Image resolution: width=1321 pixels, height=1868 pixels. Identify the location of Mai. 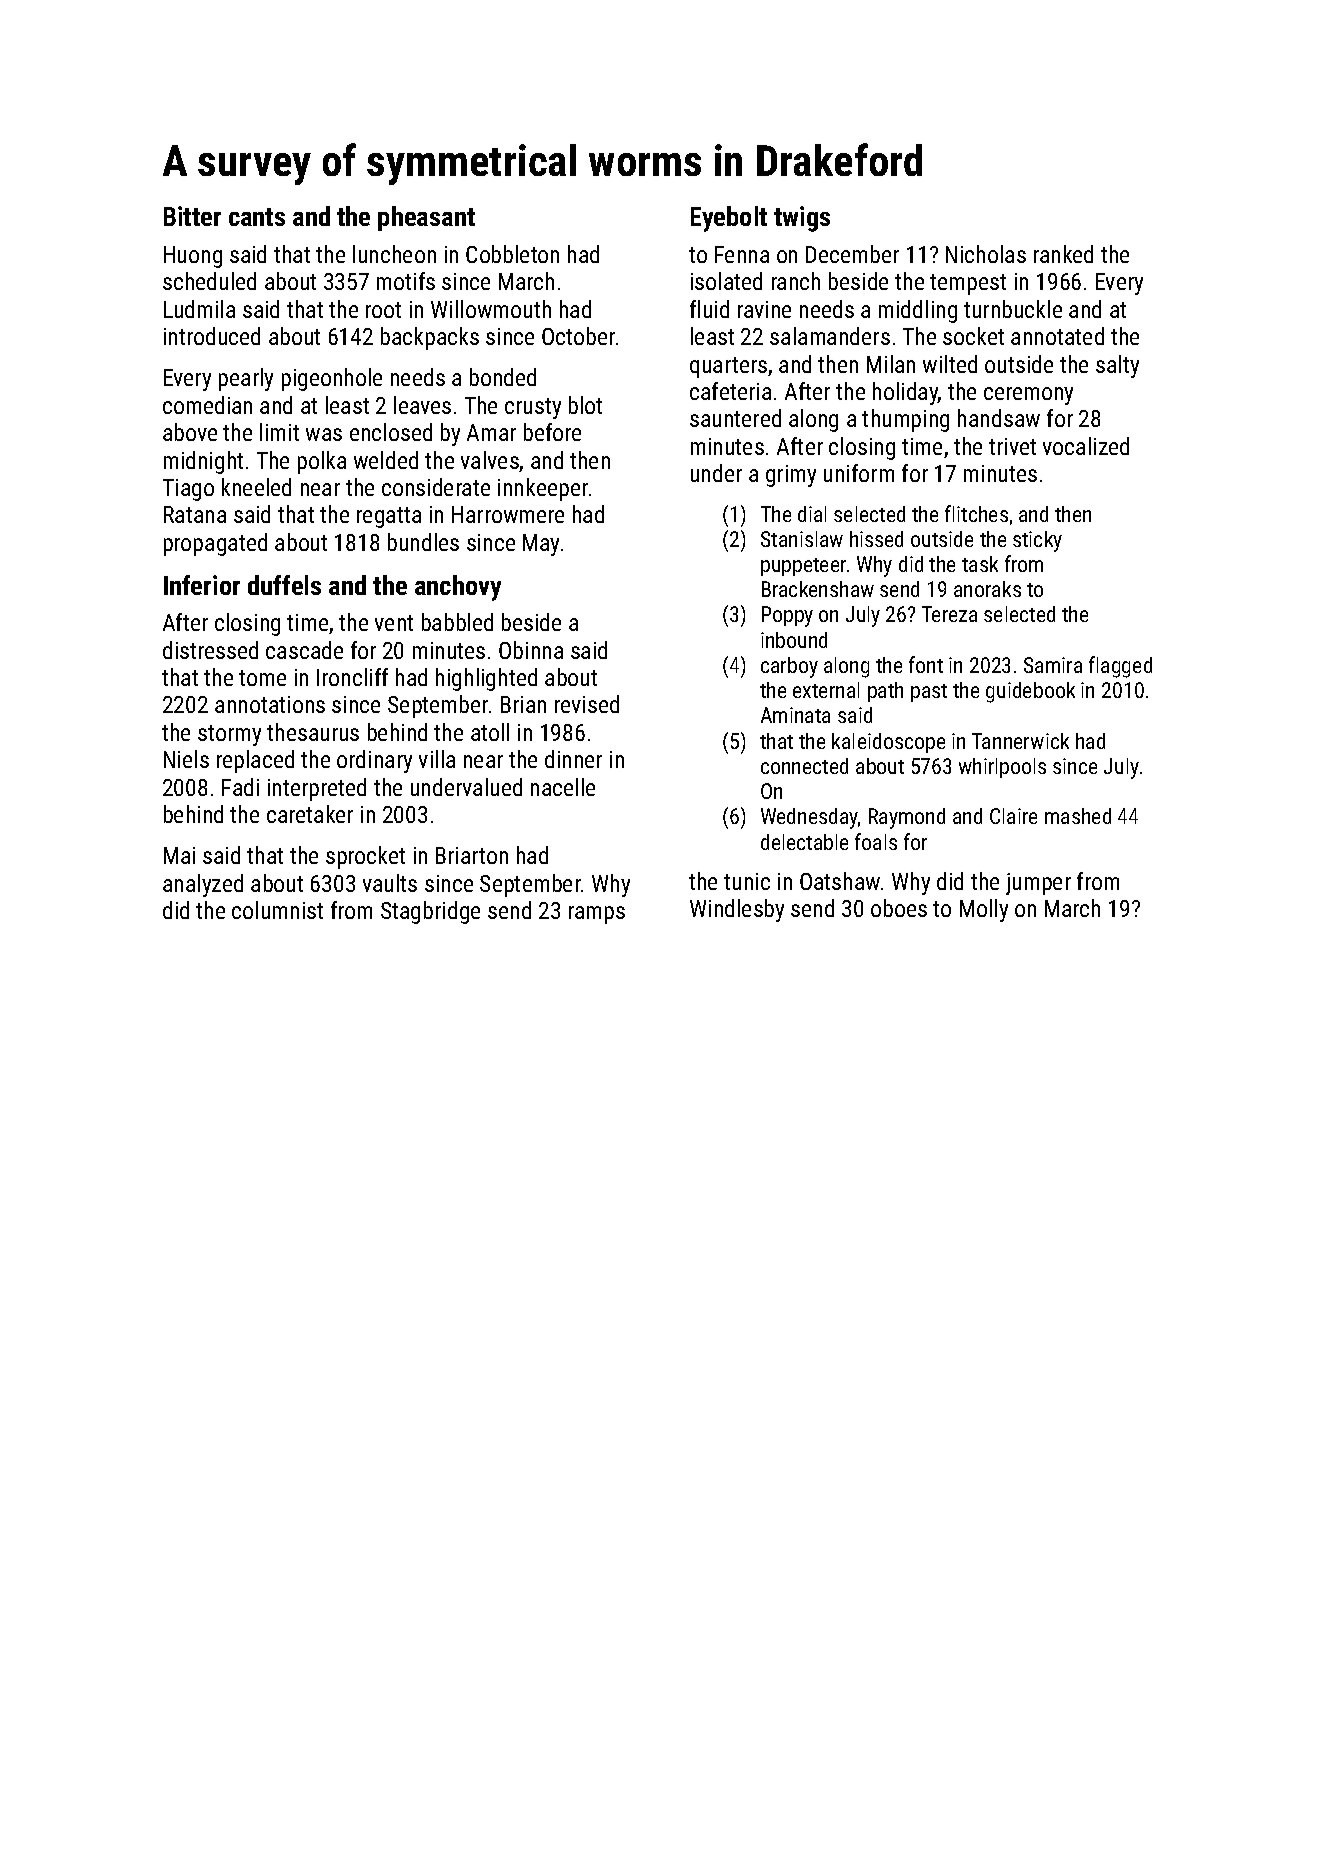
(179, 855).
